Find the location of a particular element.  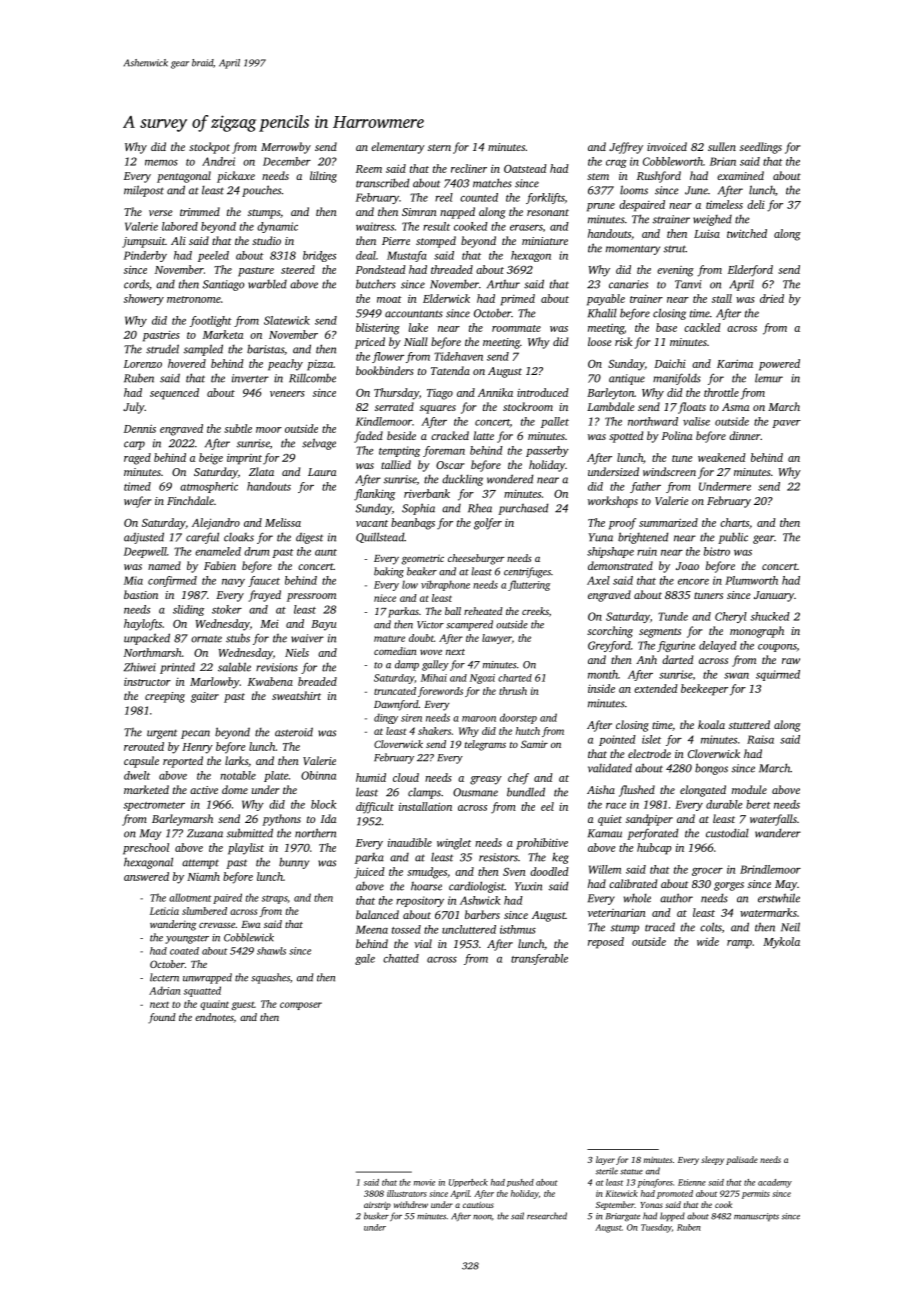

larks is located at coordinates (236, 760).
